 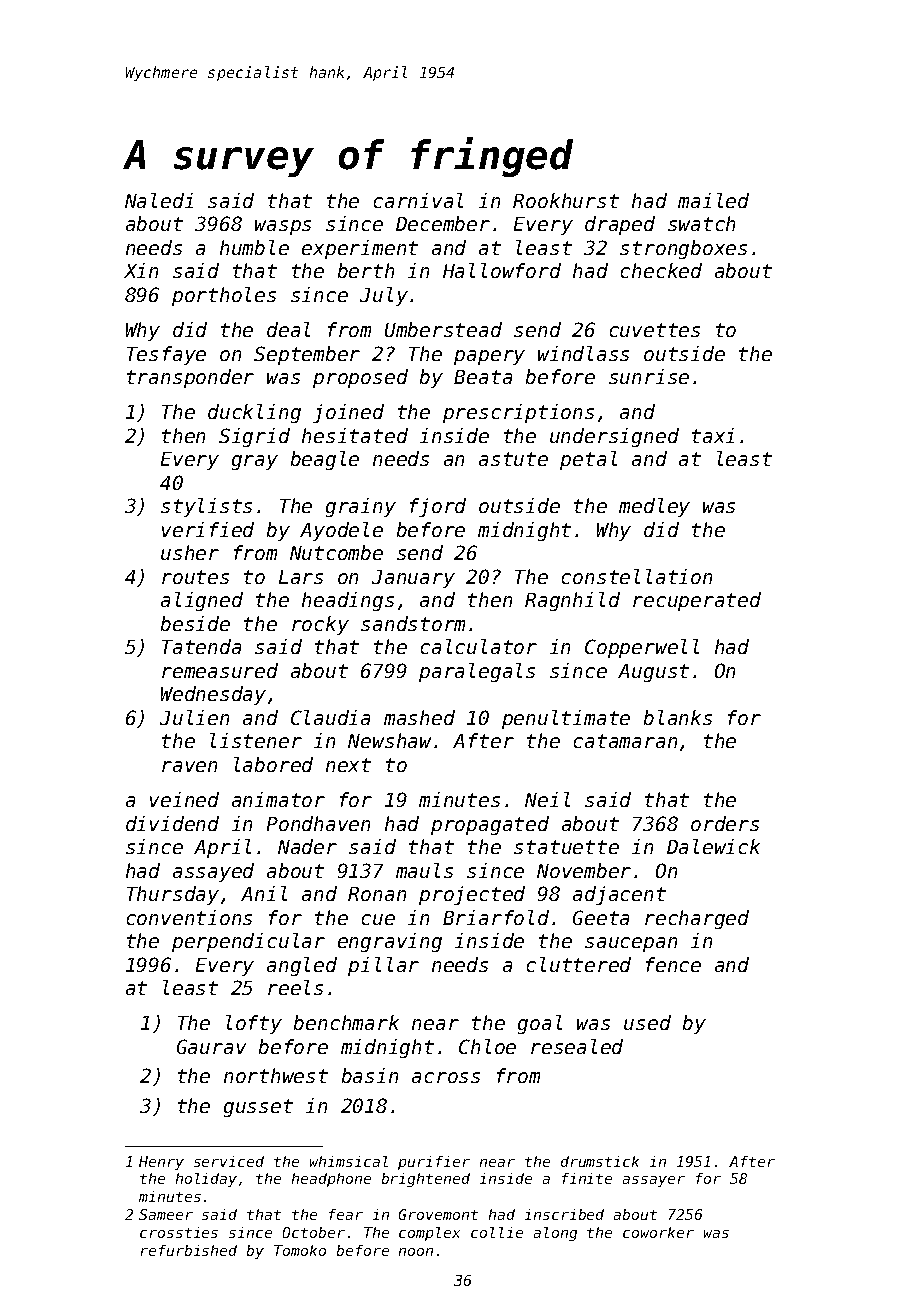 What do you see at coordinates (713, 435) in the page?
I see `taxi` at bounding box center [713, 435].
